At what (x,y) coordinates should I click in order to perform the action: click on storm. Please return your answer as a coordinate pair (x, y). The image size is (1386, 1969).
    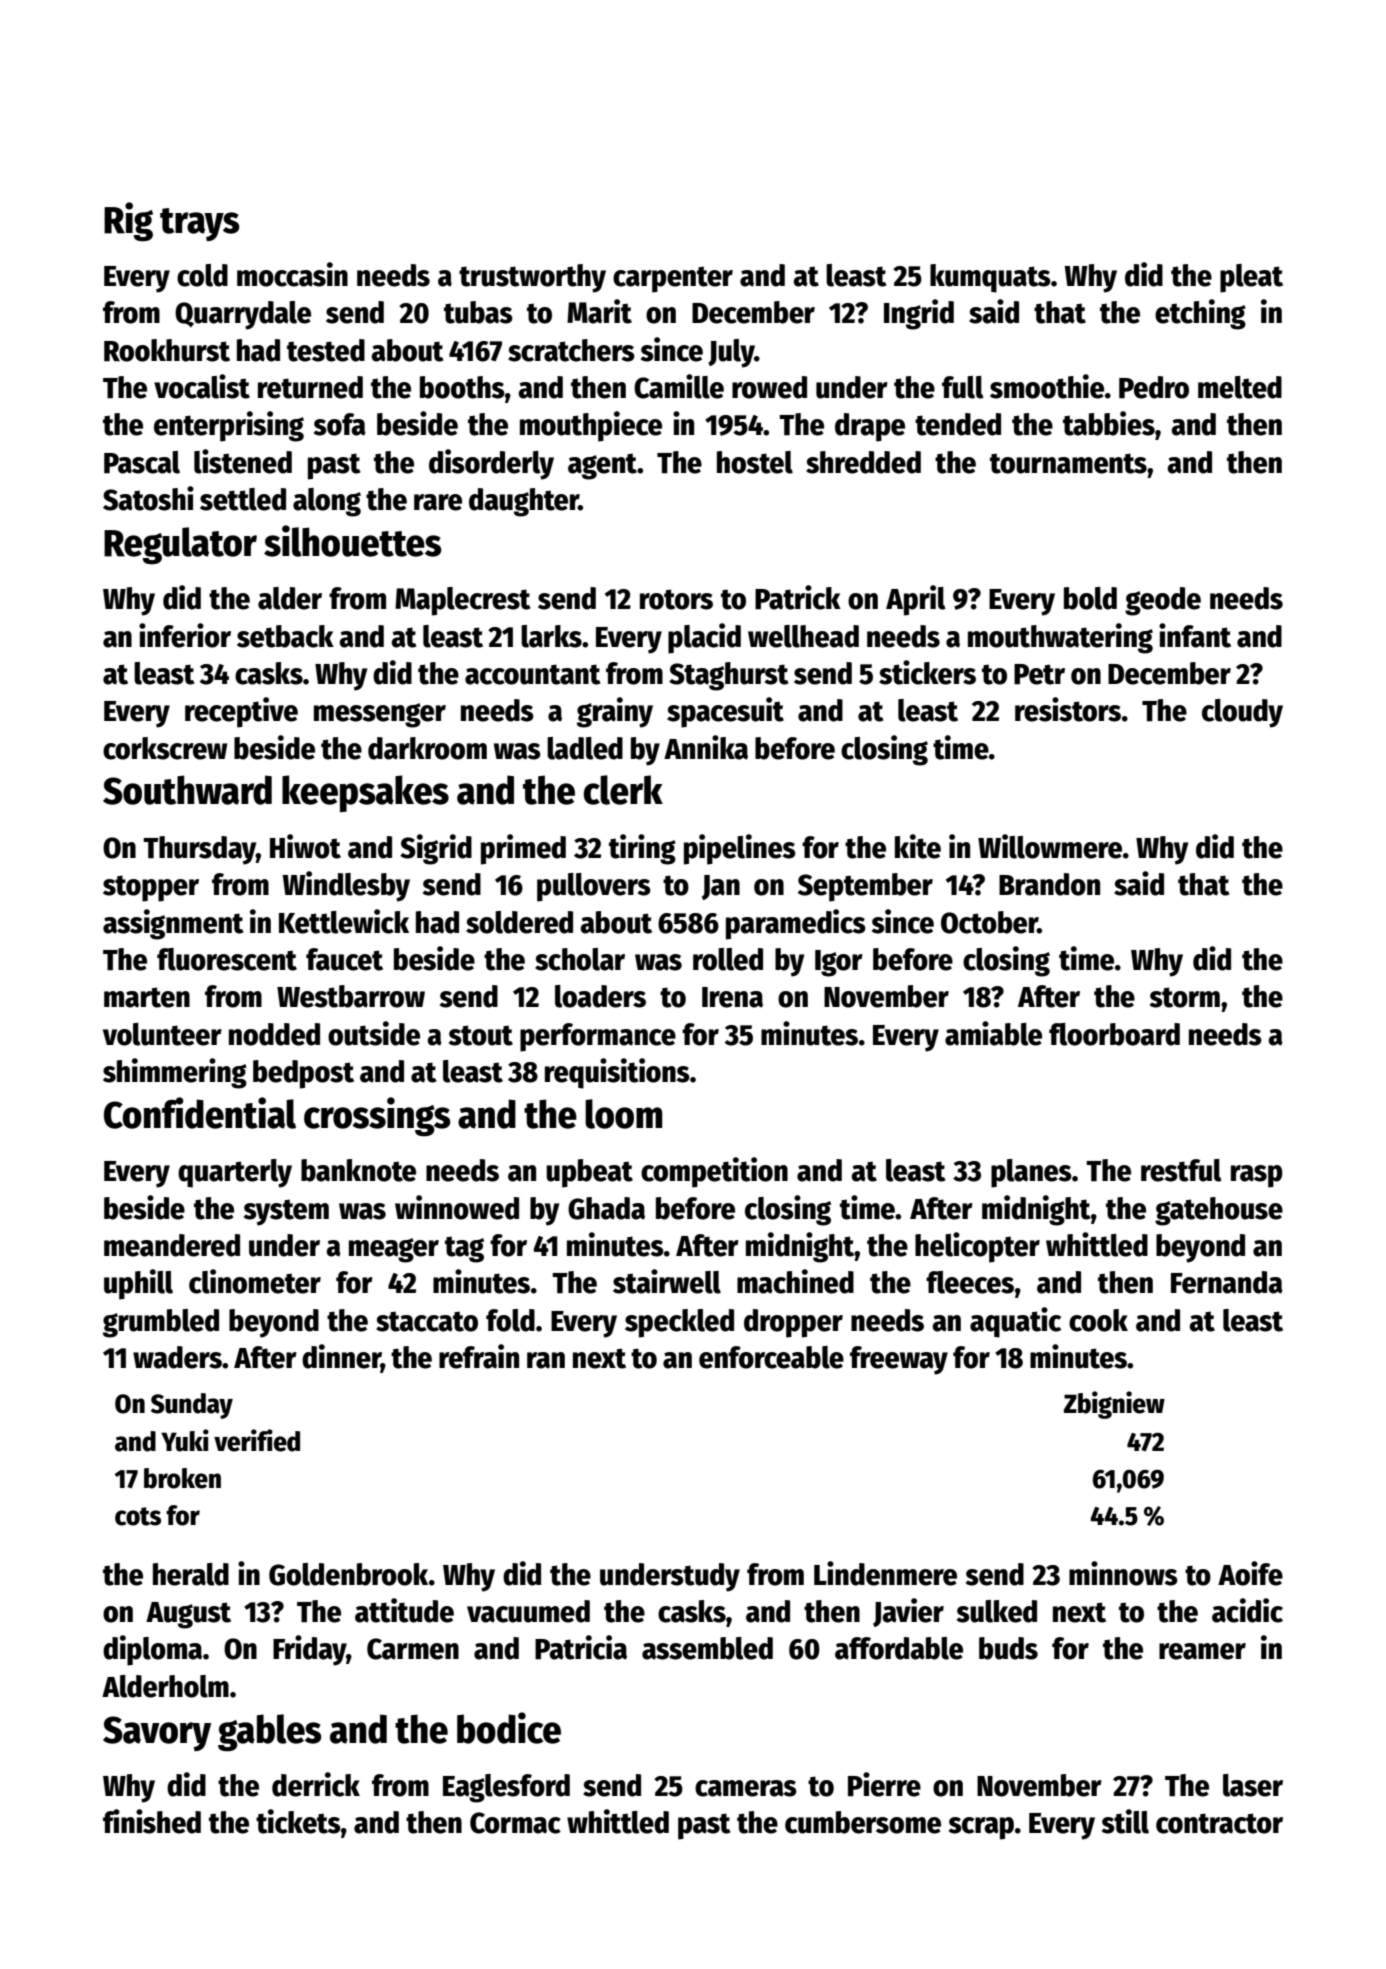
    Looking at the image, I should click on (1185, 997).
